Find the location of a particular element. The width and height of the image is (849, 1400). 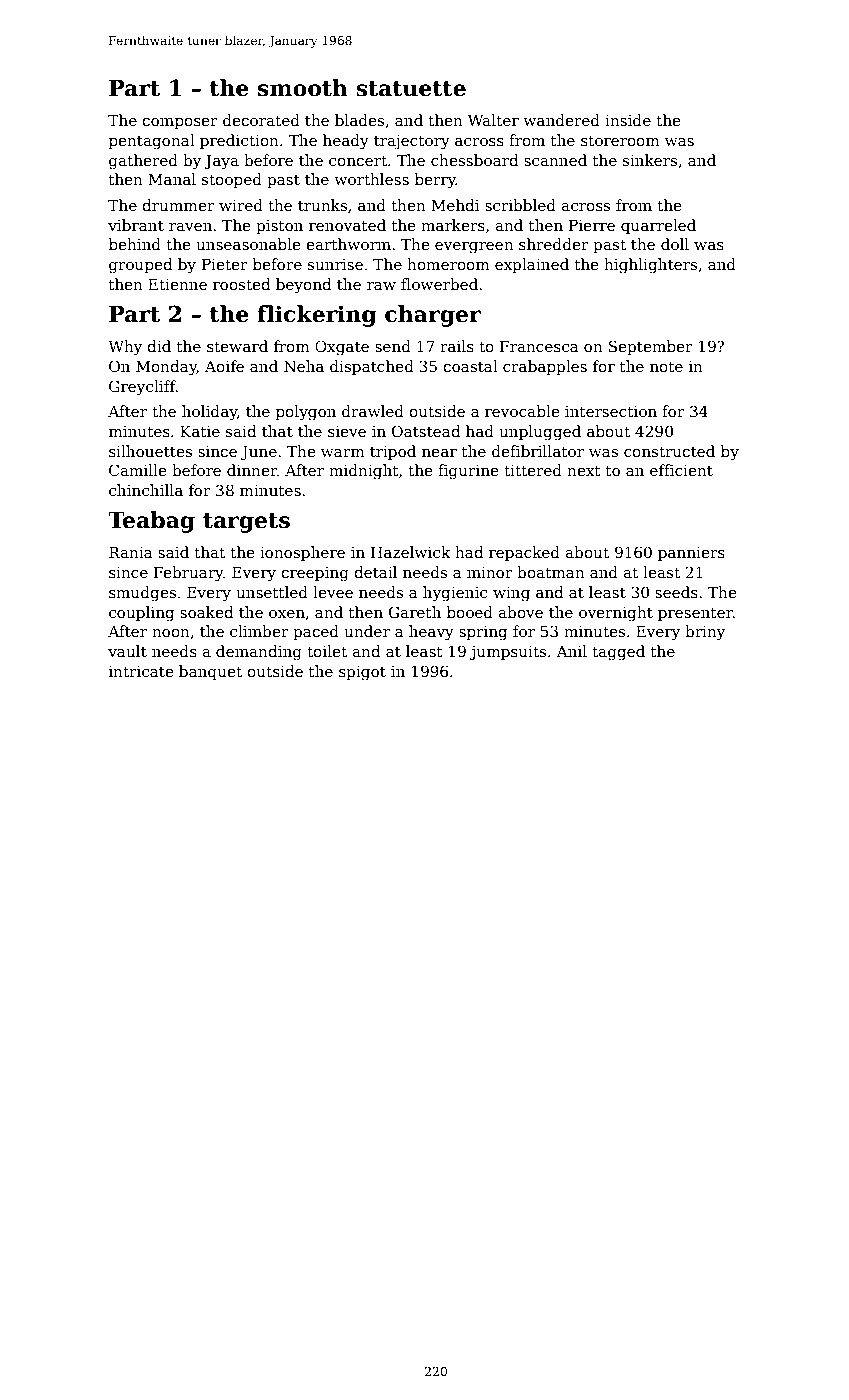

intricate is located at coordinates (141, 671).
